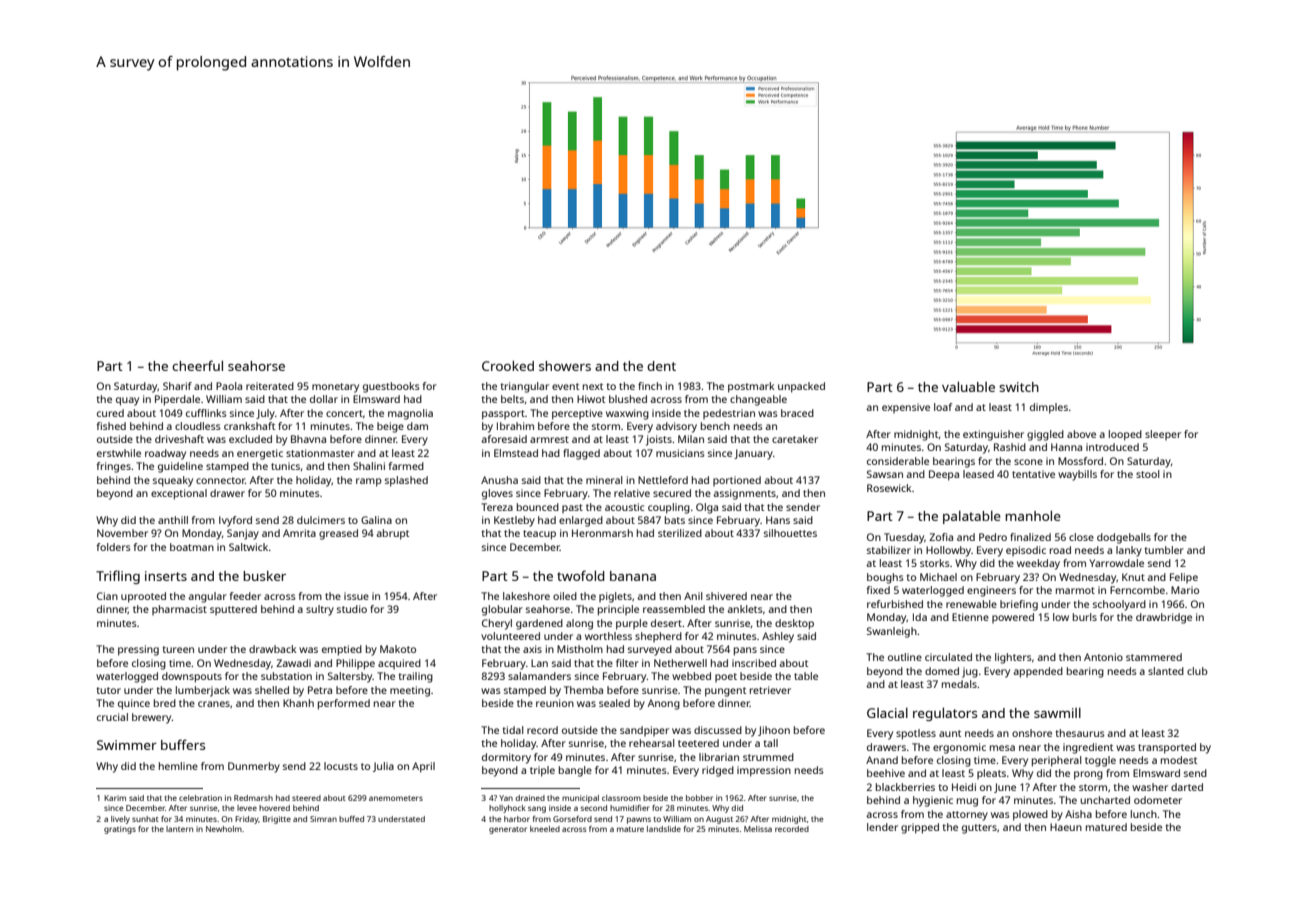 The image size is (1308, 924). I want to click on armrest, so click(549, 439).
